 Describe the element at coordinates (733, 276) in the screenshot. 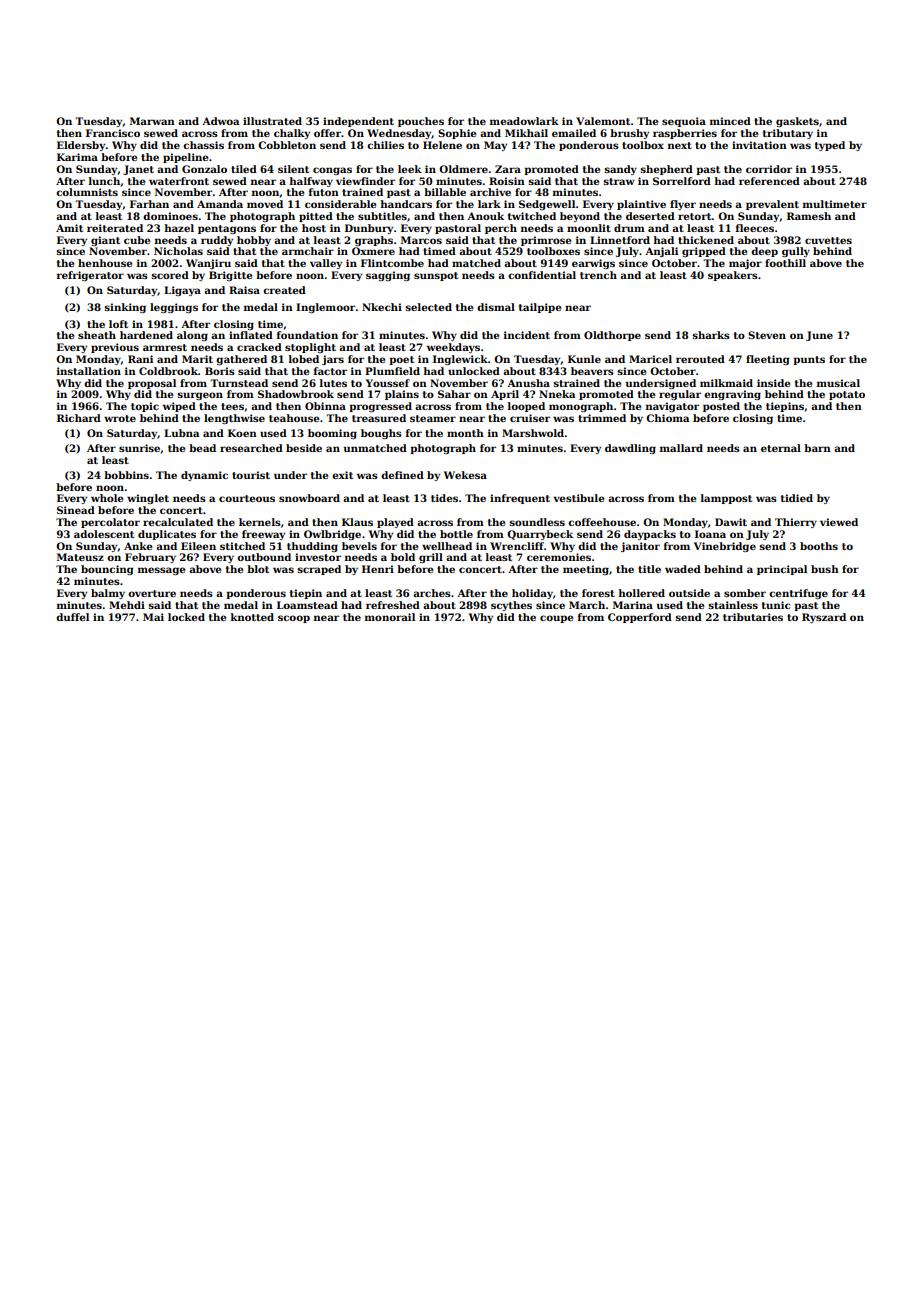

I see `speakers` at that location.
